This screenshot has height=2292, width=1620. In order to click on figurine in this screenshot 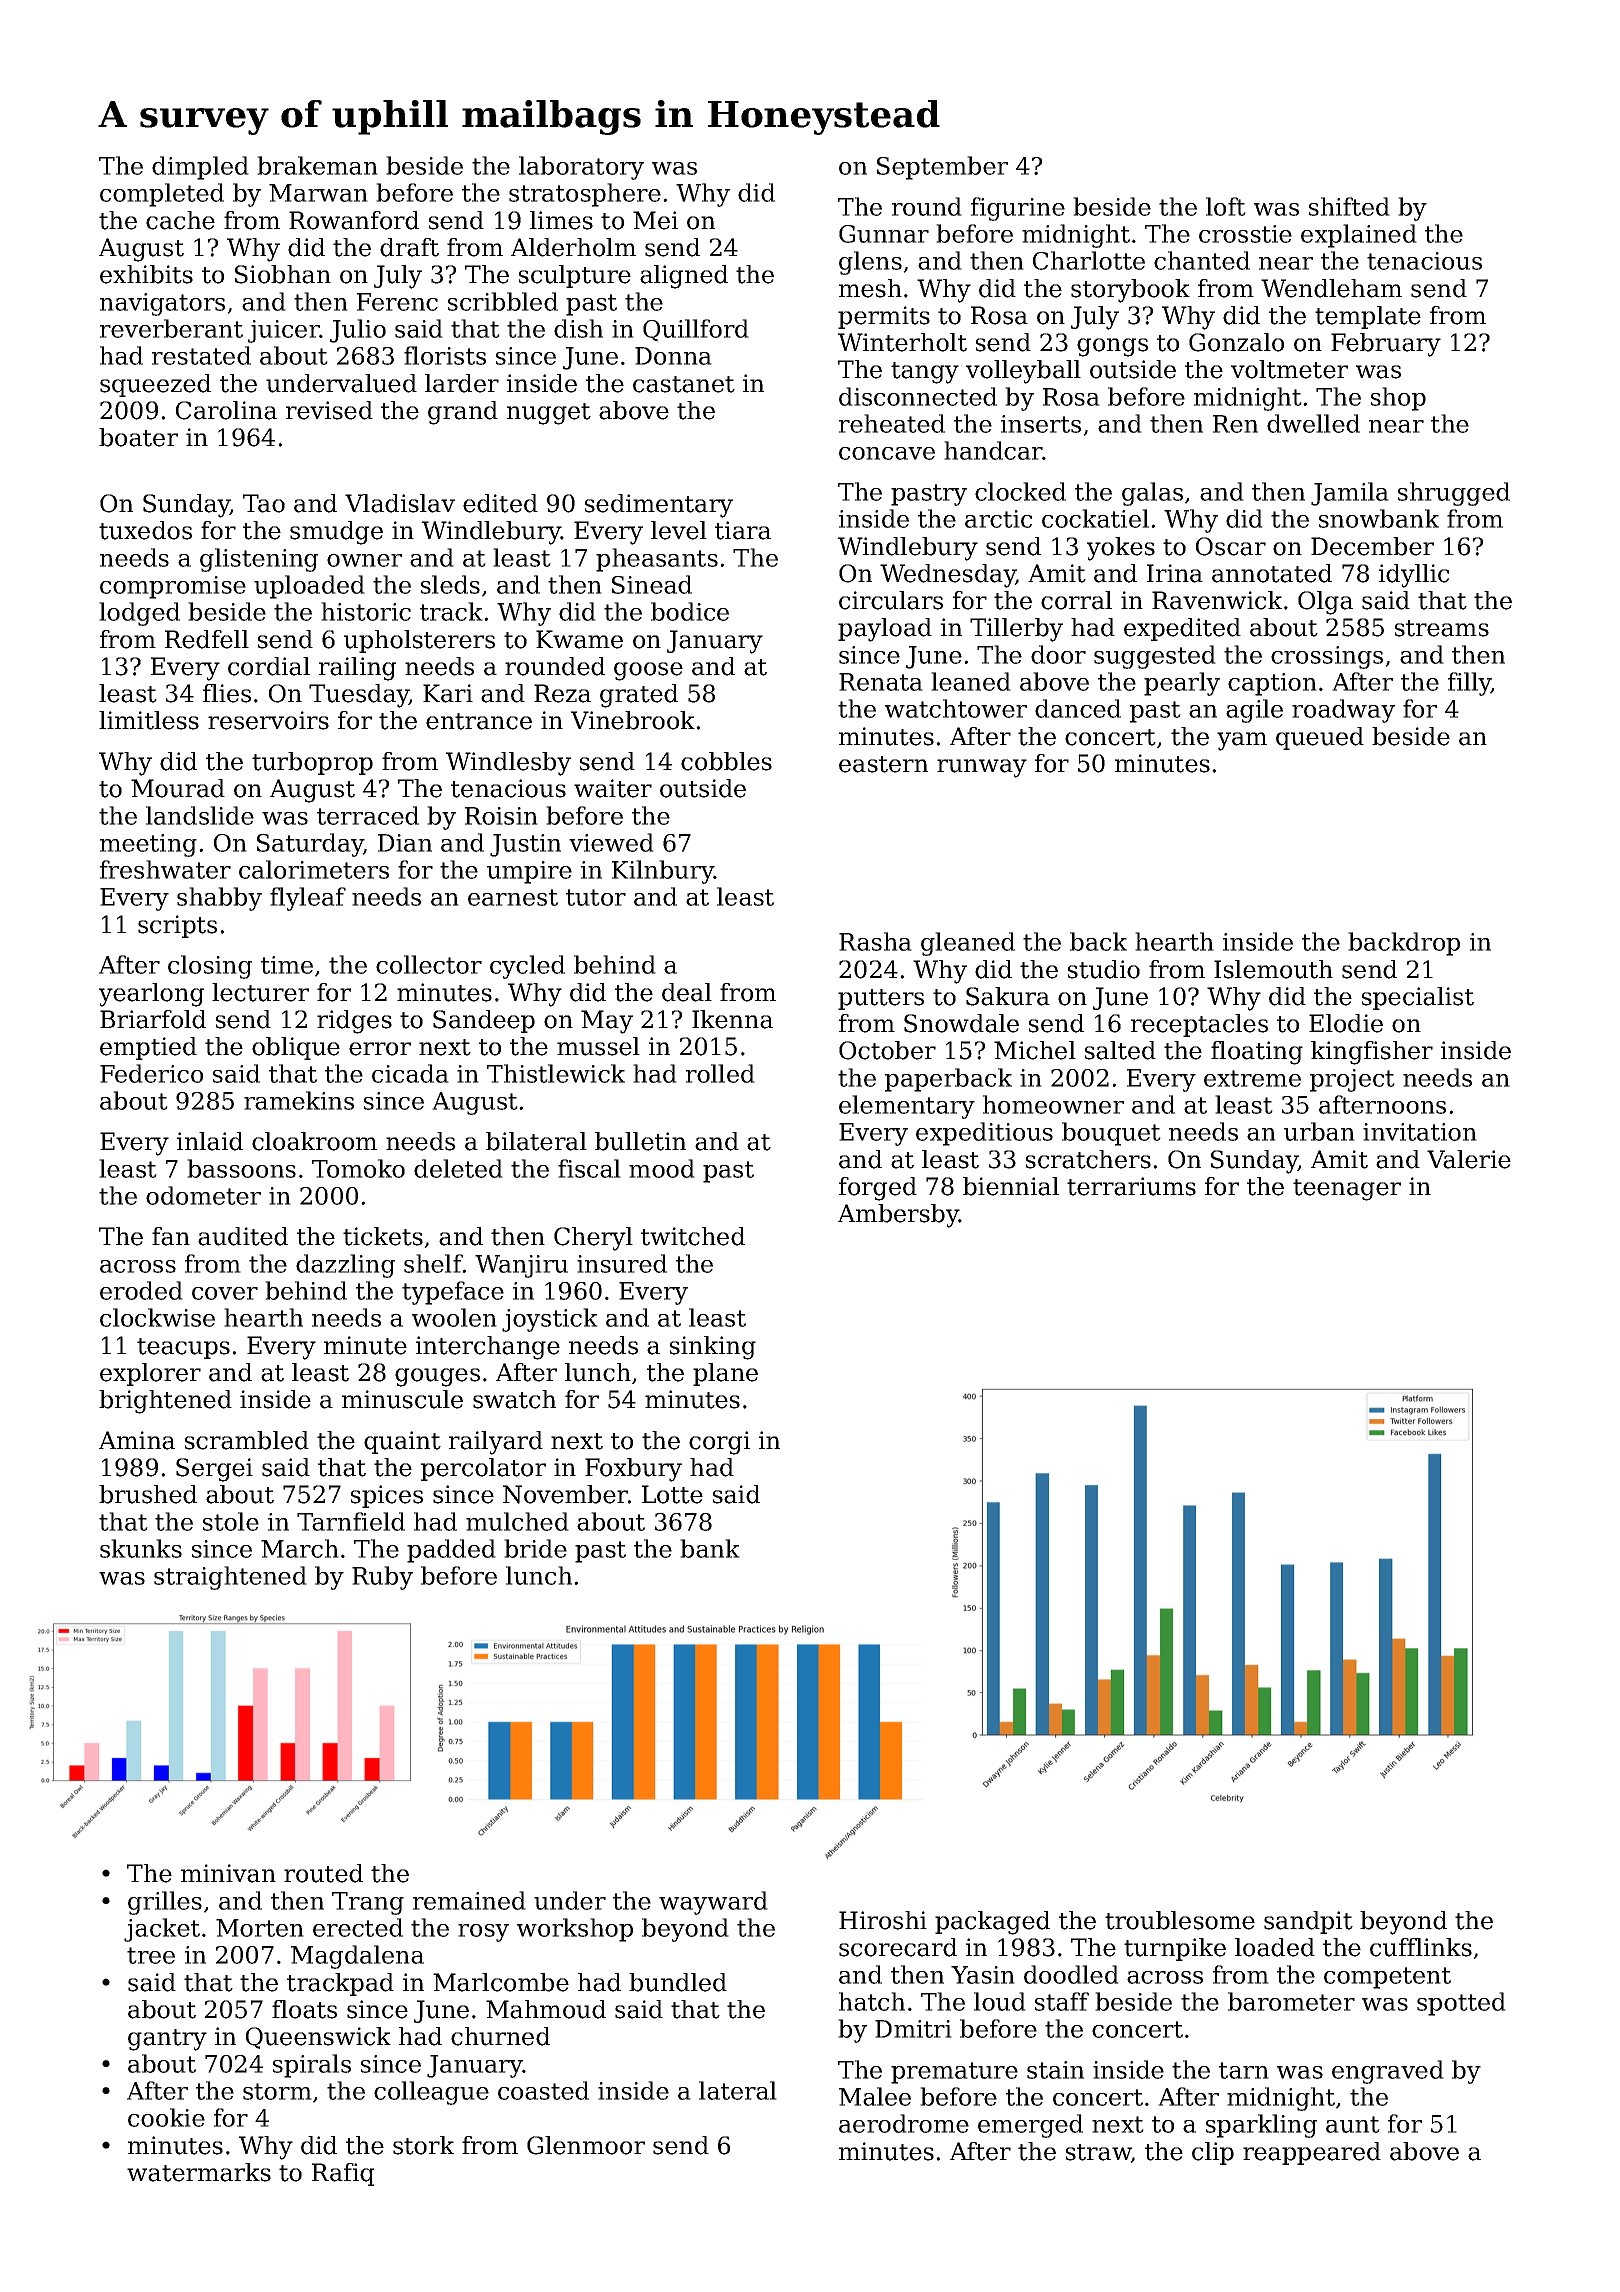, I will do `click(1018, 209)`.
